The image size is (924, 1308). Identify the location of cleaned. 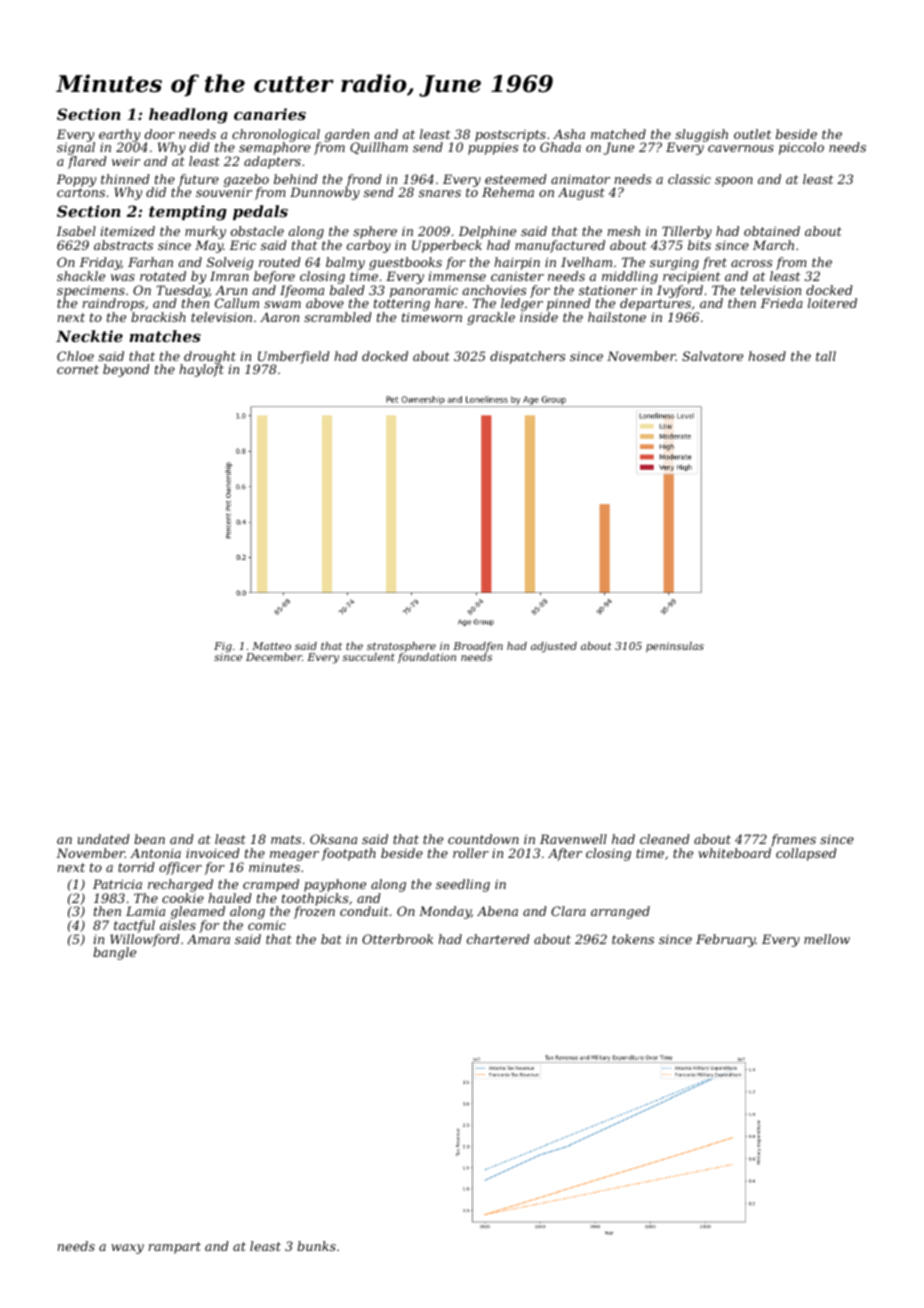
(665, 839).
